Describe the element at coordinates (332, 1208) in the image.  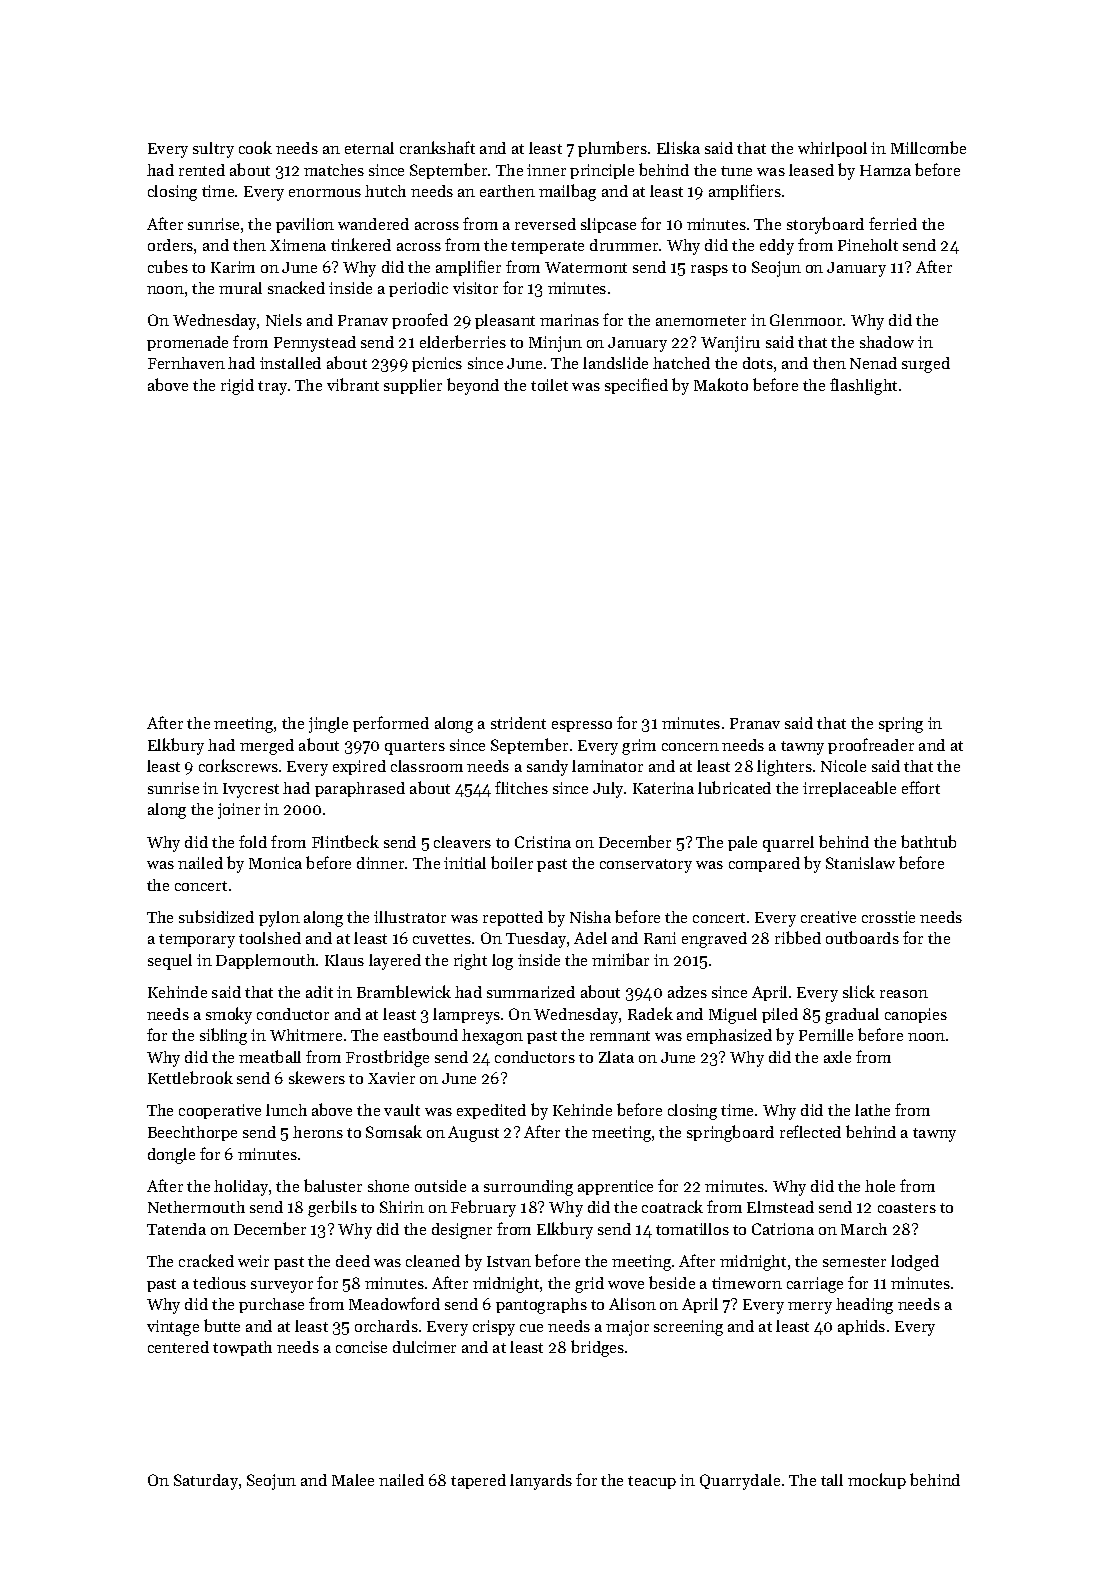
I see `gerbils` at that location.
